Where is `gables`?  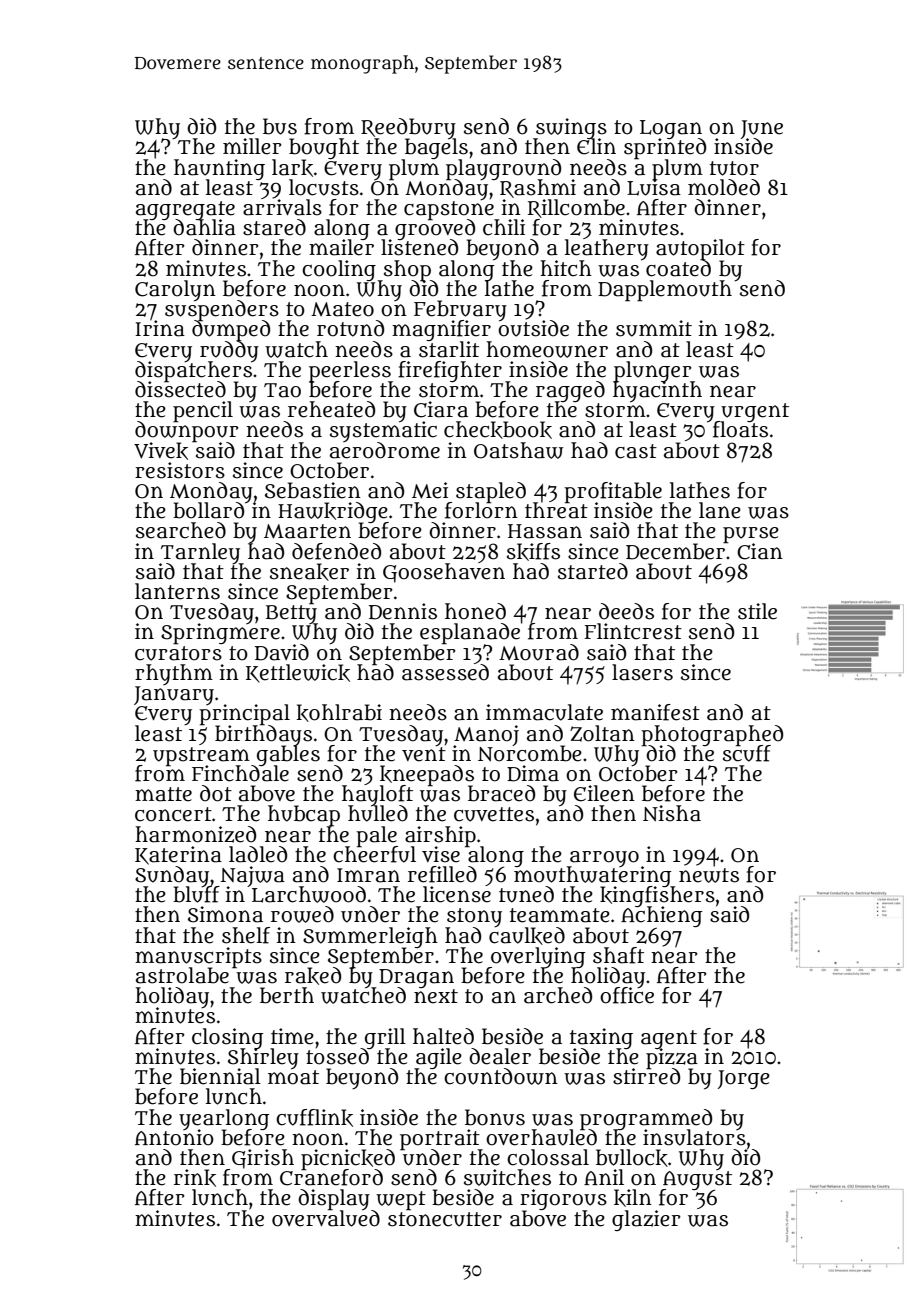
gables is located at coordinates (288, 755).
